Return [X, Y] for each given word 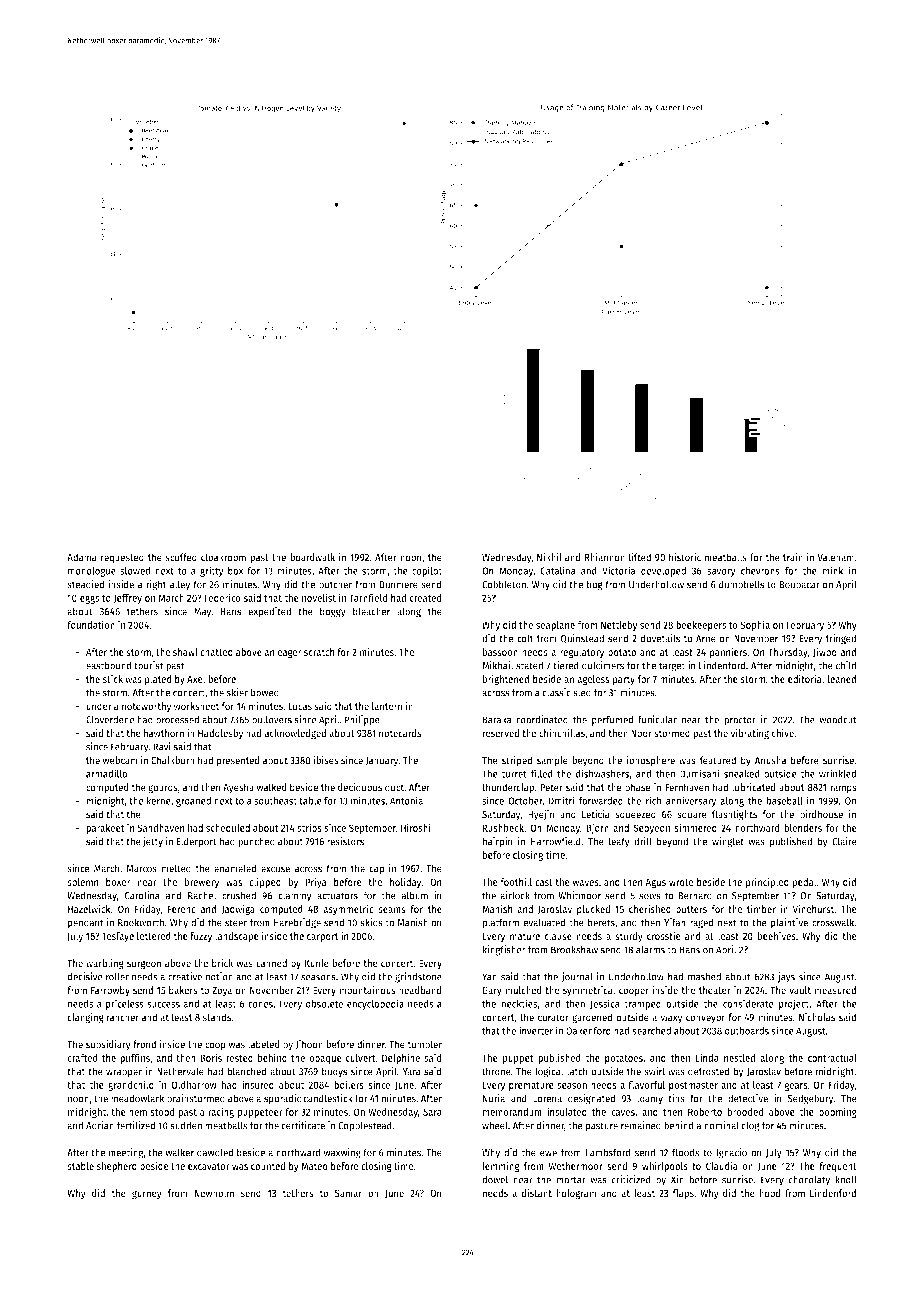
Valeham [835, 557]
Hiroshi [416, 827]
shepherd [116, 1167]
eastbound [109, 665]
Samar [348, 1193]
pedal [804, 883]
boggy [333, 612]
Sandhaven [160, 828]
